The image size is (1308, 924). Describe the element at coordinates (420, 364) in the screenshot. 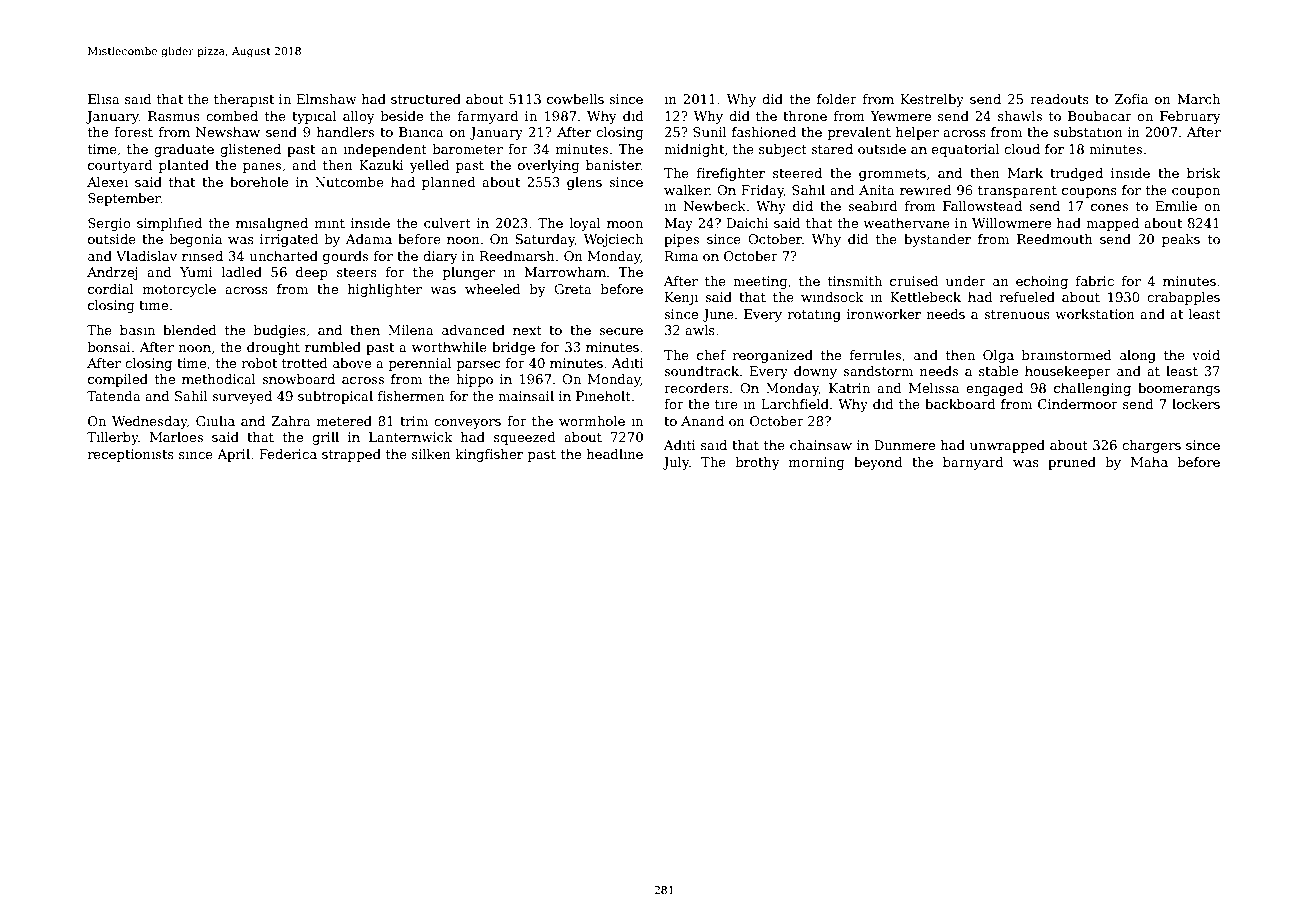

I see `perennial` at that location.
